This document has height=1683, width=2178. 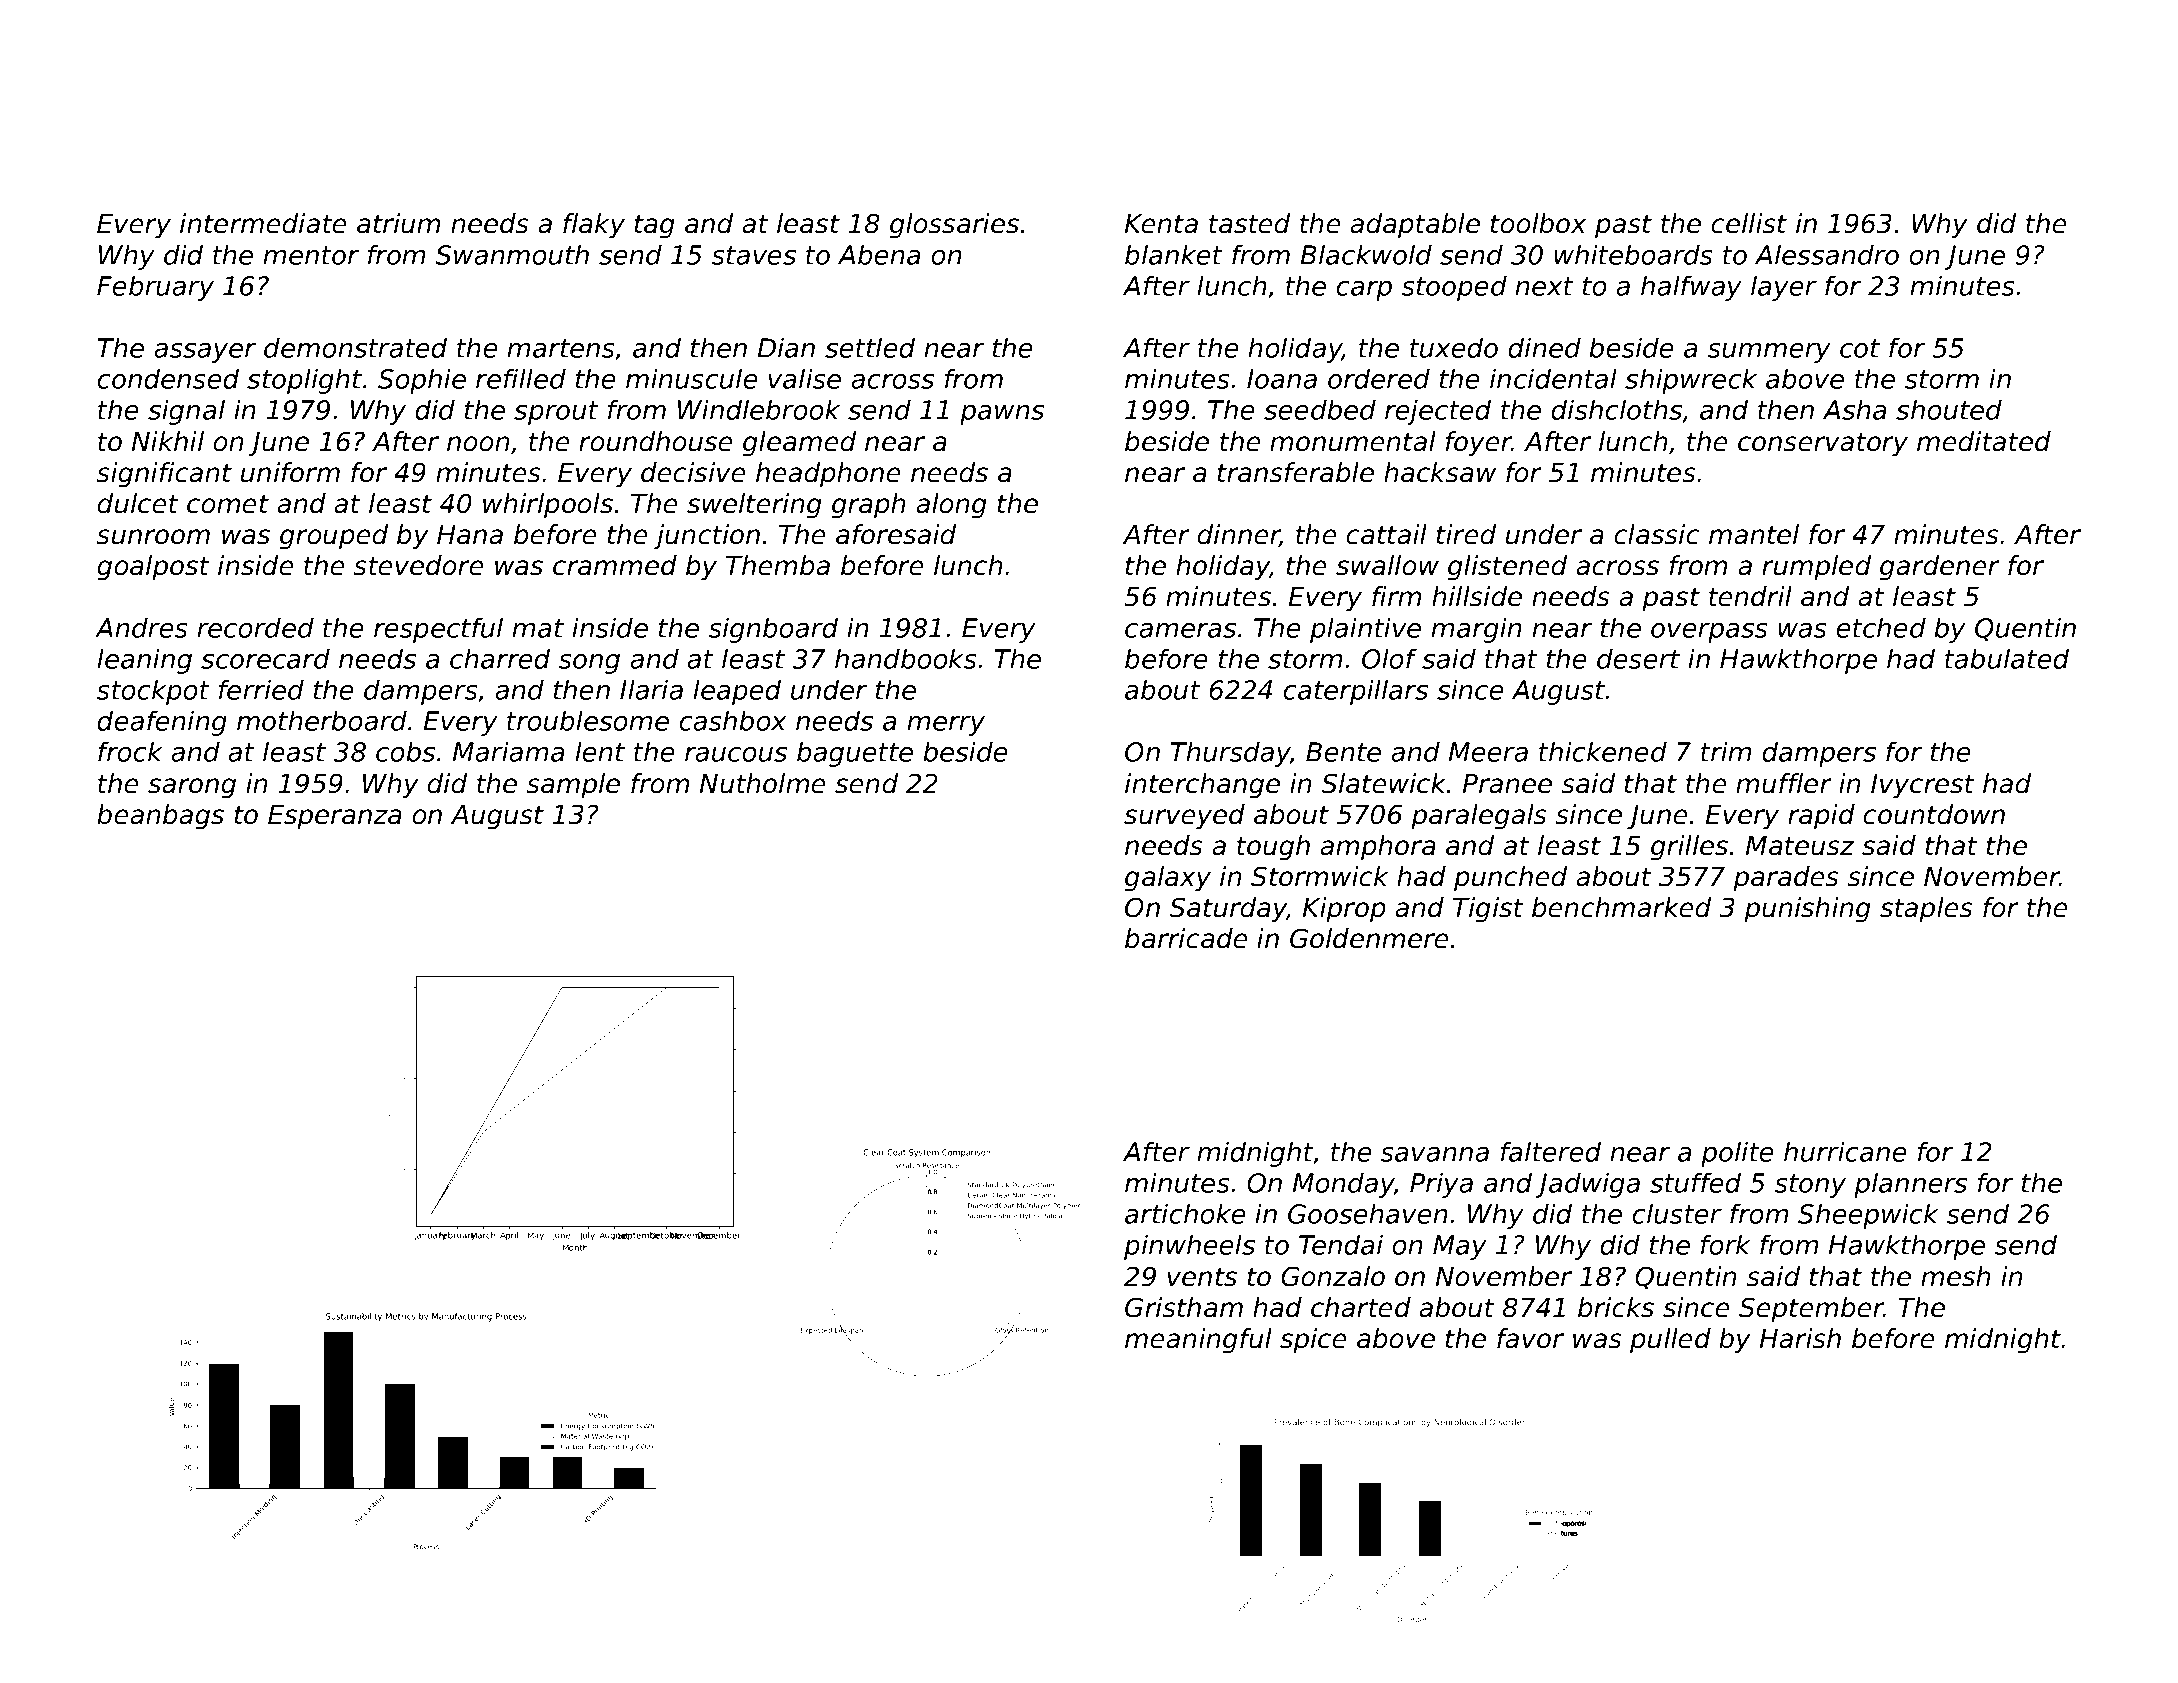 I want to click on carp, so click(x=1364, y=291).
